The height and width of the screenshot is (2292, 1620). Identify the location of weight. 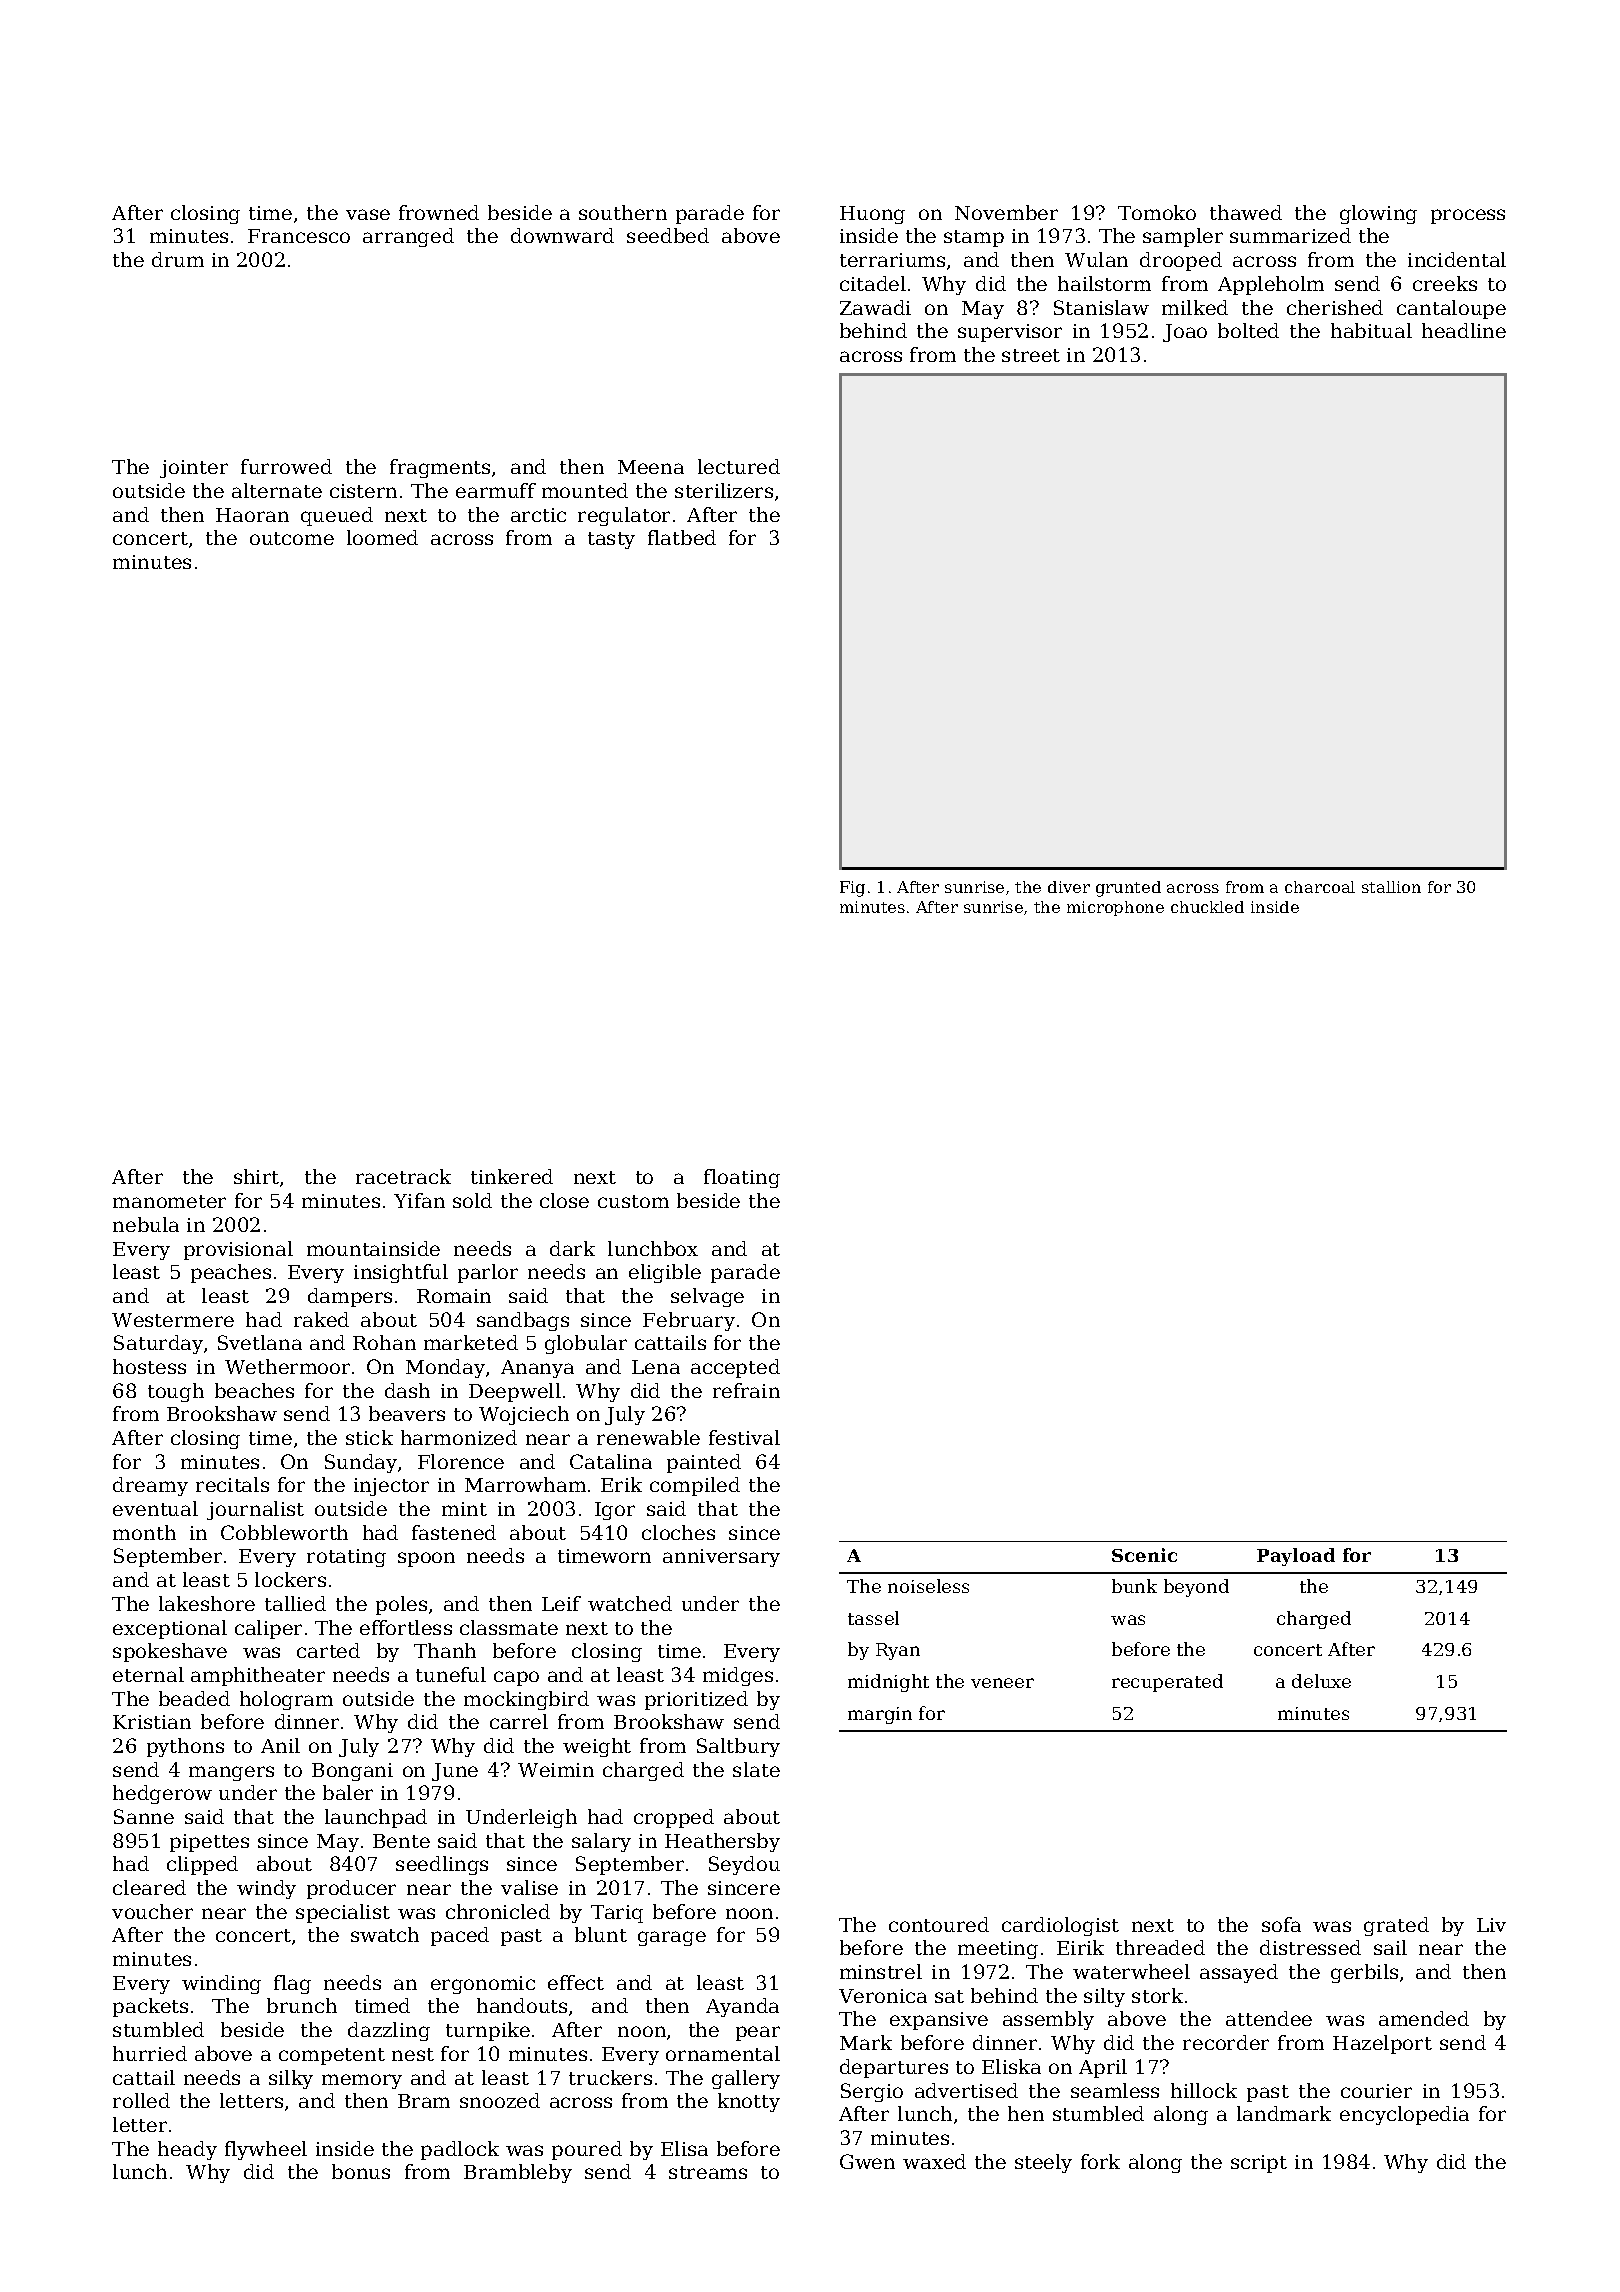
(597, 1747).
